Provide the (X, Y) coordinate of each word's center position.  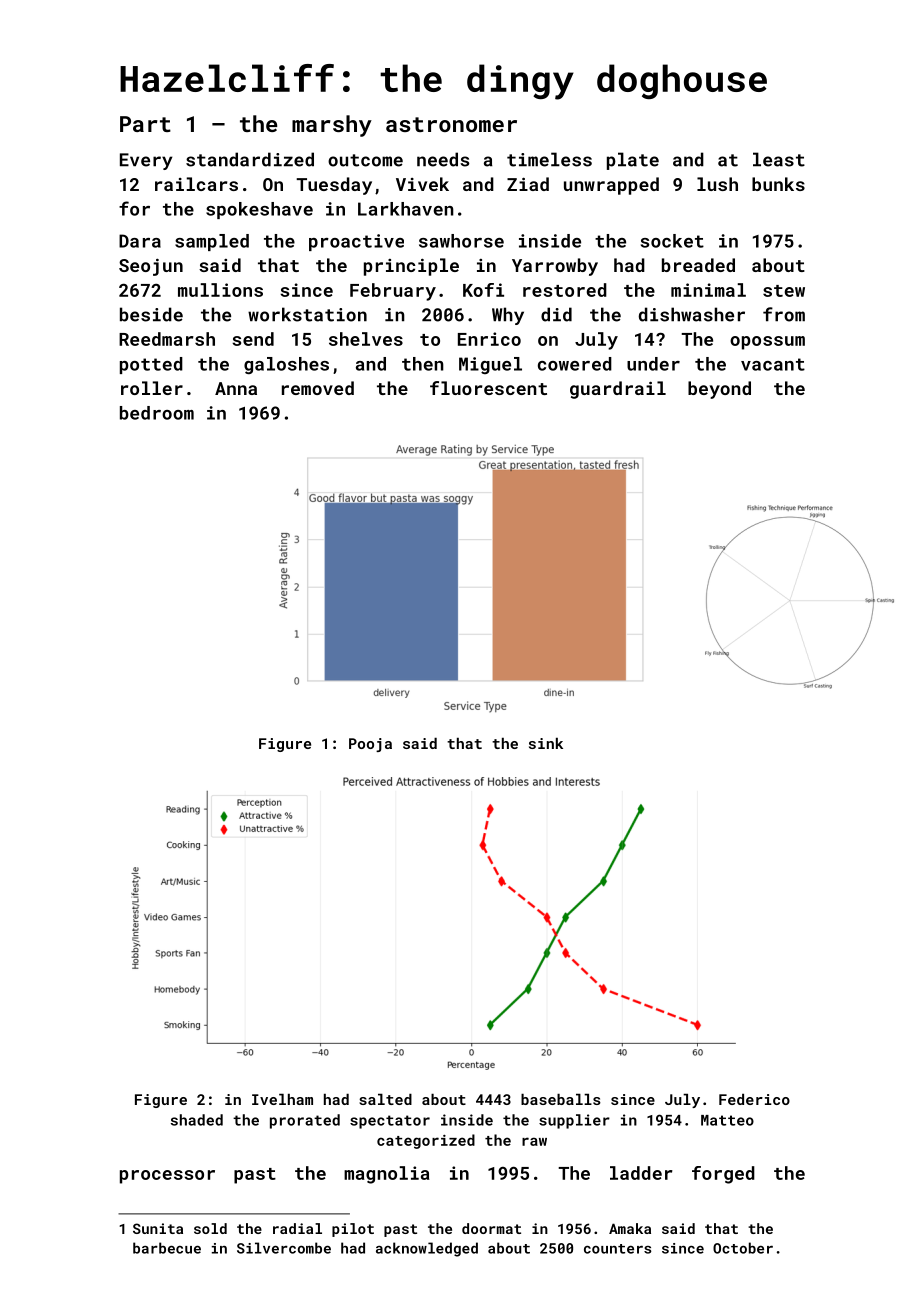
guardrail (618, 390)
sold (210, 1228)
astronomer (451, 124)
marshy (332, 126)
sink (546, 743)
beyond (719, 390)
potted (151, 365)
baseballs (561, 1099)
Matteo (727, 1120)
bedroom (157, 413)
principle (411, 267)
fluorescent (488, 388)
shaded (197, 1120)
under (653, 364)
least (779, 159)
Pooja (370, 745)
